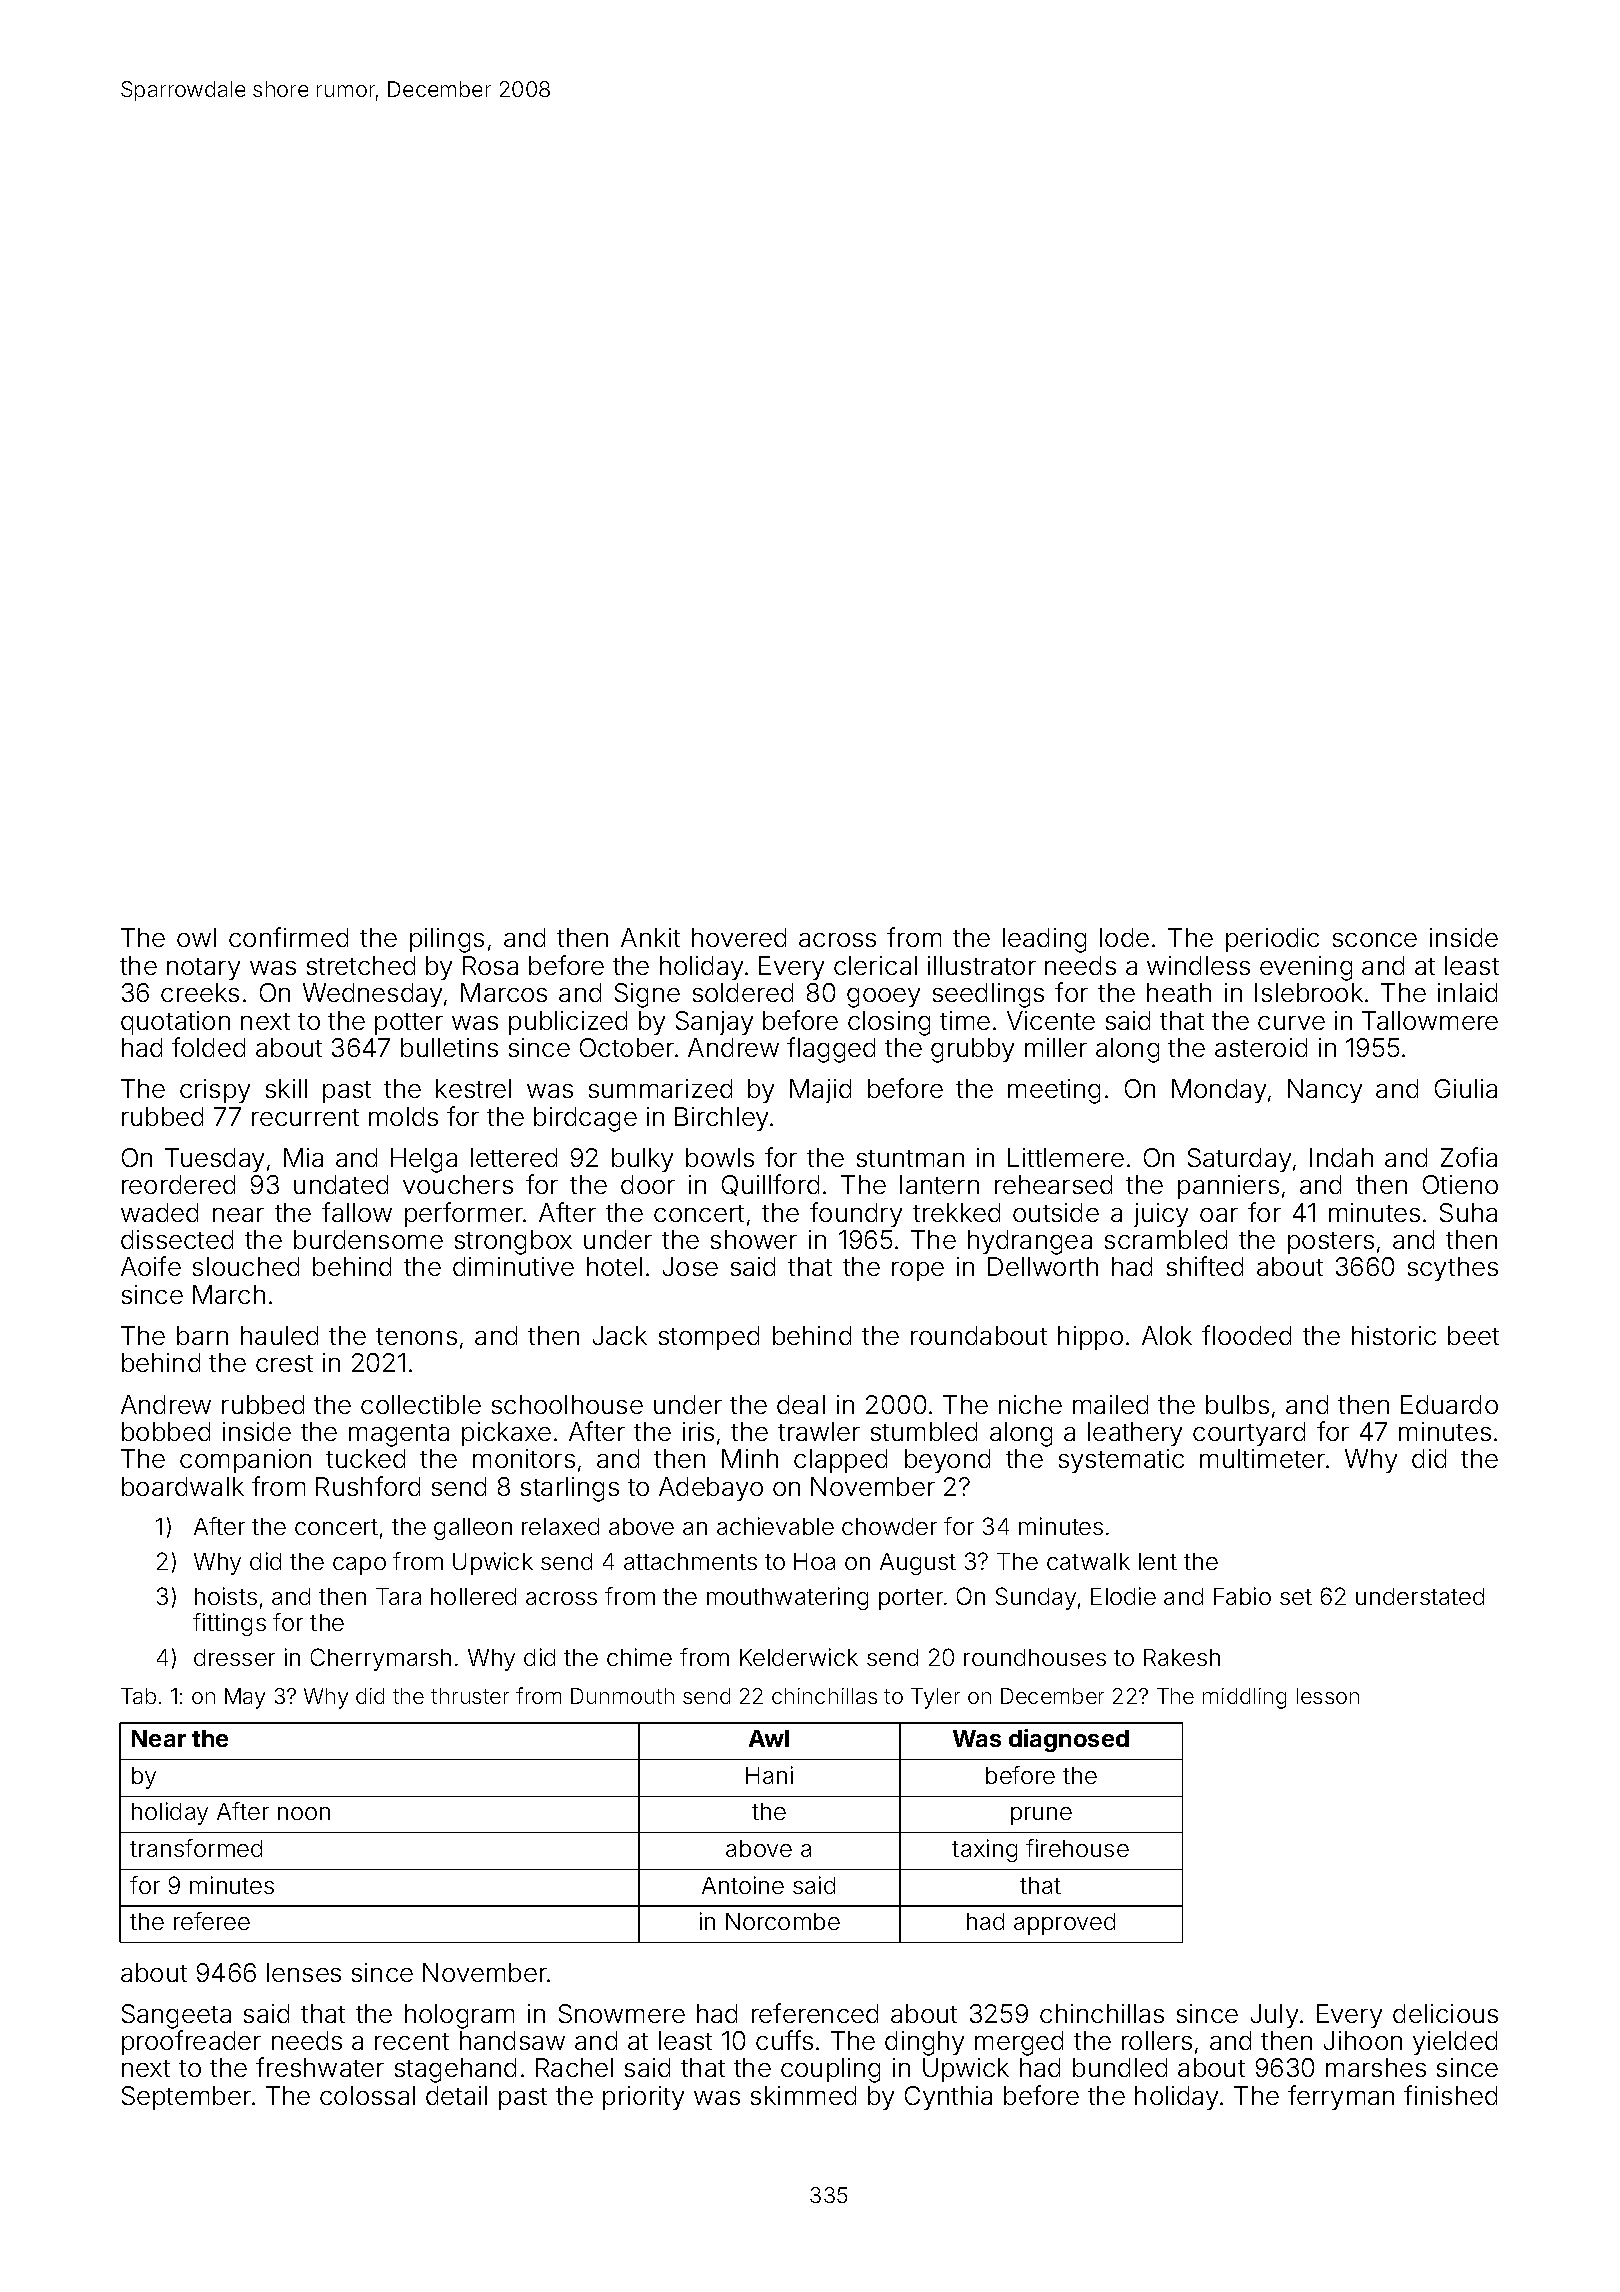  What do you see at coordinates (948, 2098) in the screenshot?
I see `Cynthia` at bounding box center [948, 2098].
